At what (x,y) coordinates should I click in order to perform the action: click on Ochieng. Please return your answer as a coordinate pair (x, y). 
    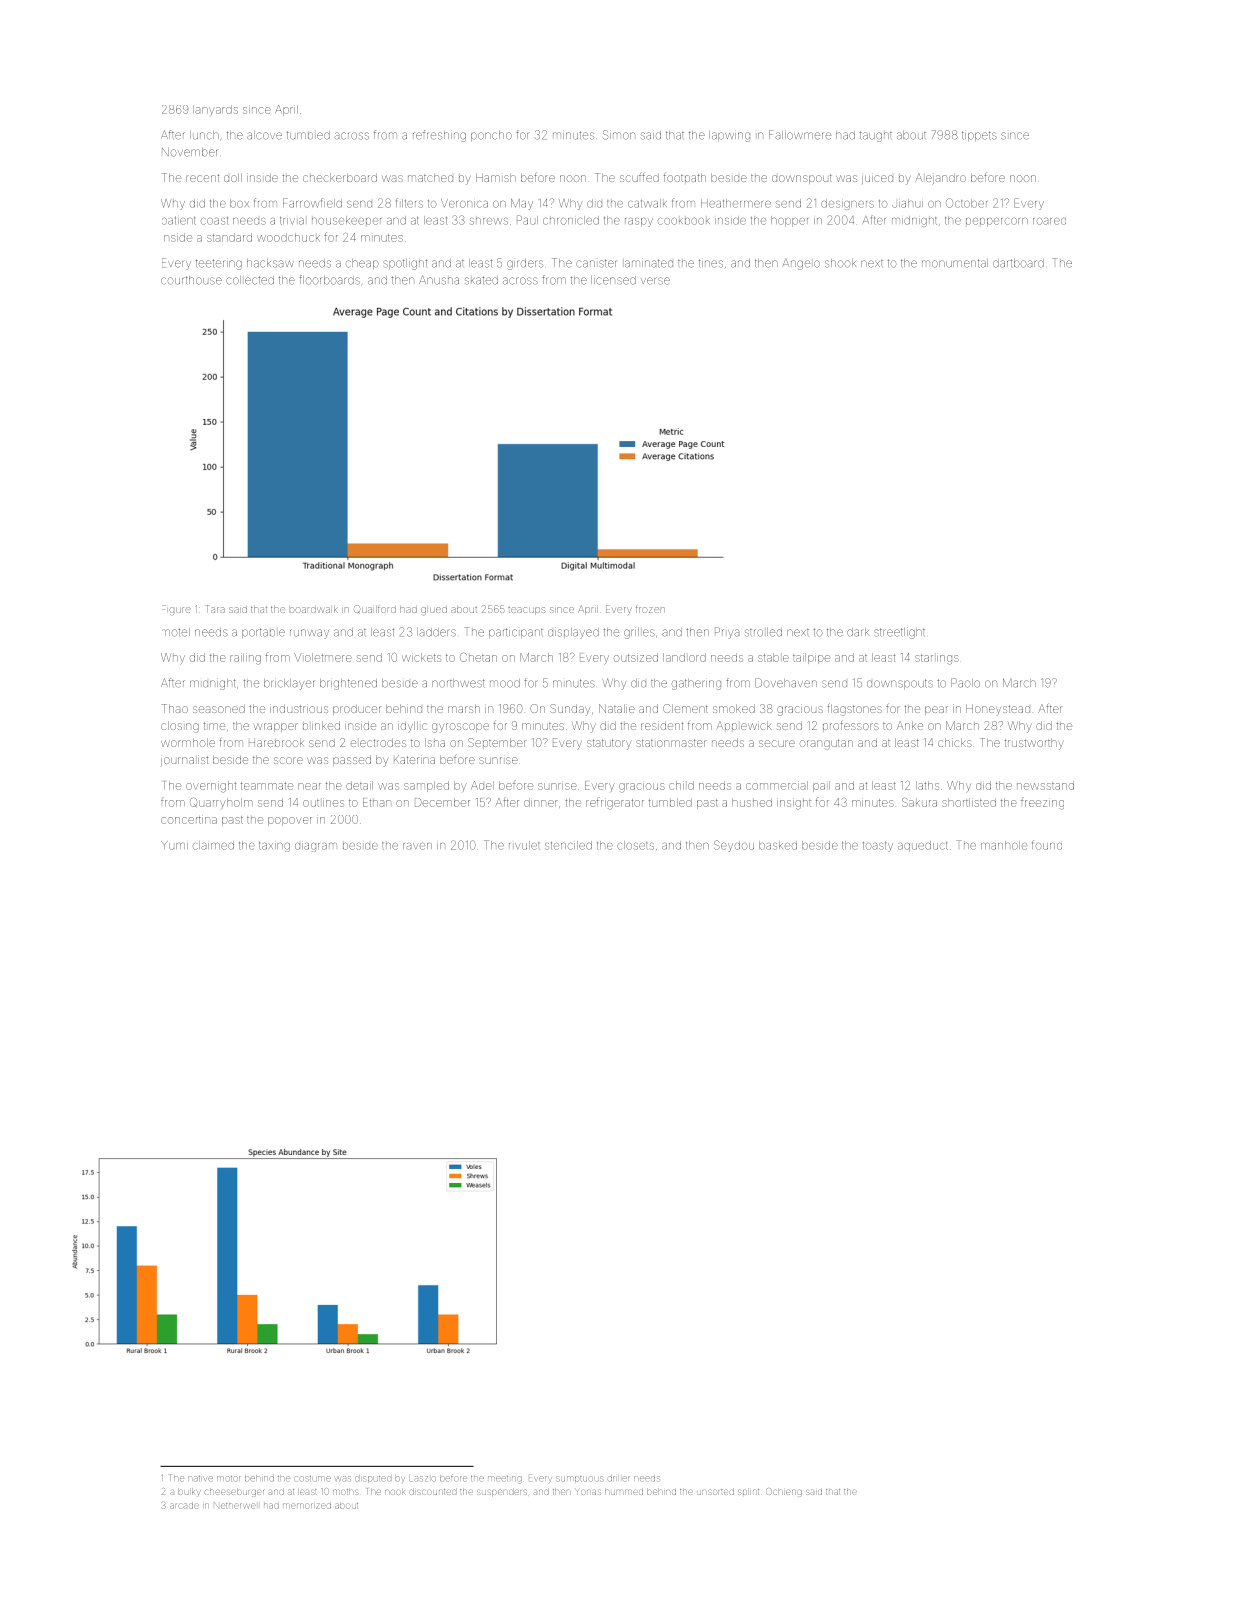
    Looking at the image, I should click on (784, 1492).
